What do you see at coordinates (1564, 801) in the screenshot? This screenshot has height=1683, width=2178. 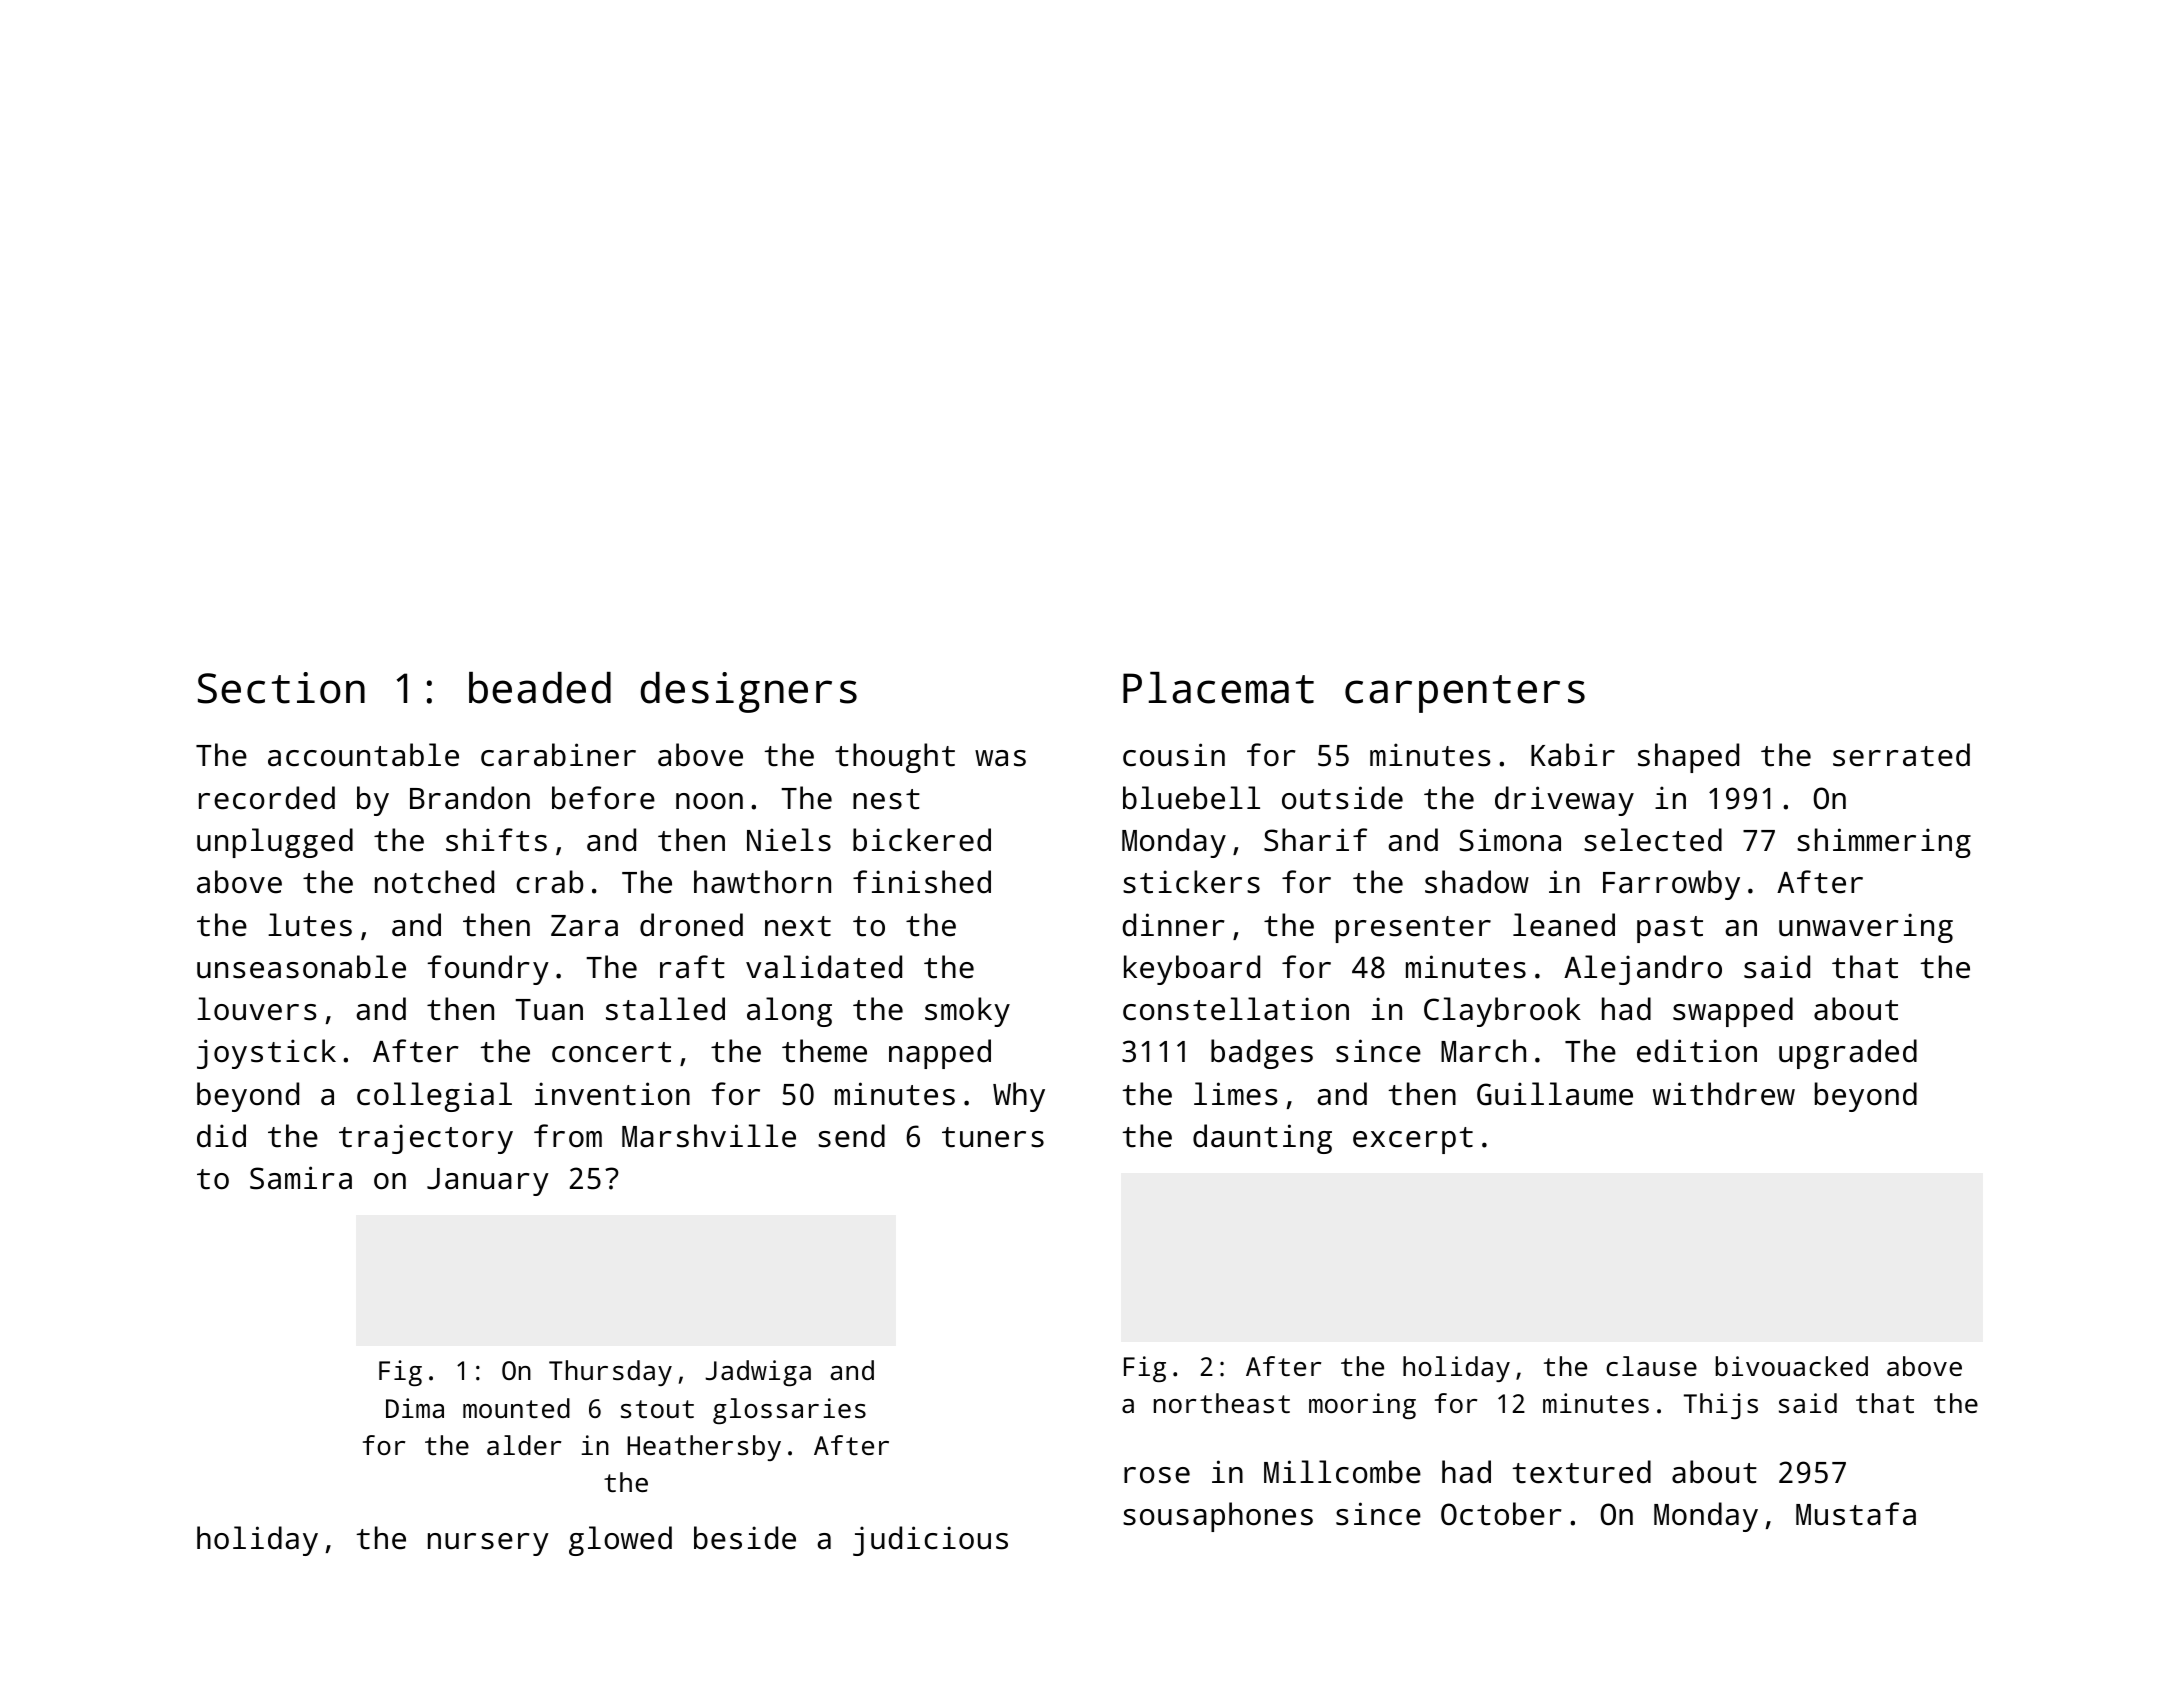 I see `driveway` at bounding box center [1564, 801].
